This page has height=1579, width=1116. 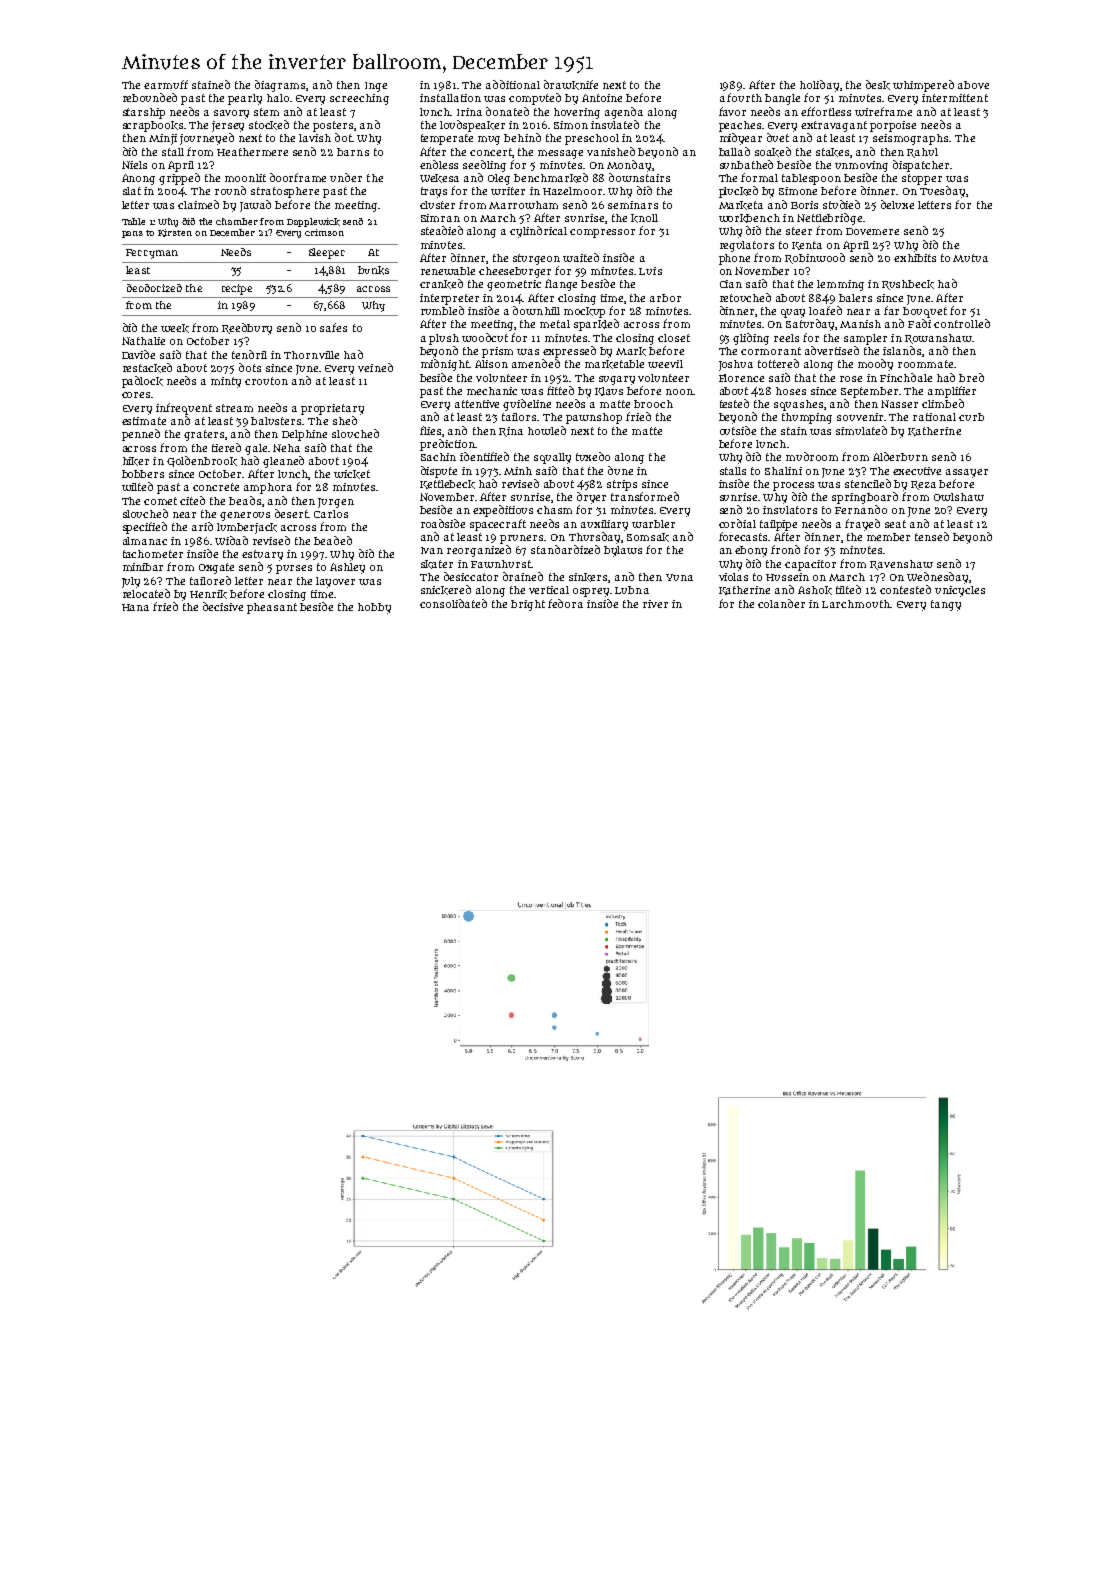 What do you see at coordinates (313, 222) in the page?
I see `Dapplewick` at bounding box center [313, 222].
